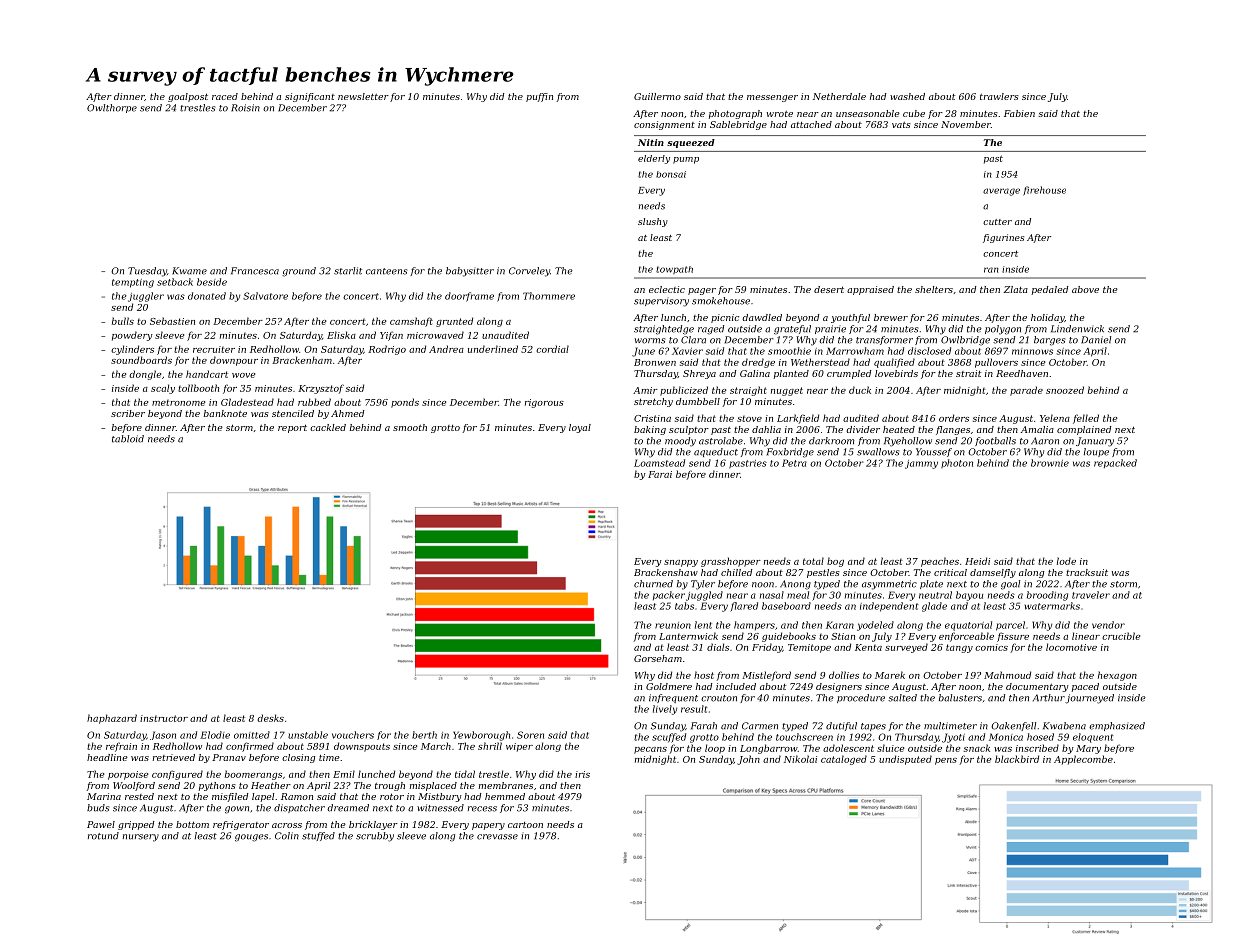 The width and height of the screenshot is (1233, 952). What do you see at coordinates (271, 718) in the screenshot?
I see `desks` at bounding box center [271, 718].
